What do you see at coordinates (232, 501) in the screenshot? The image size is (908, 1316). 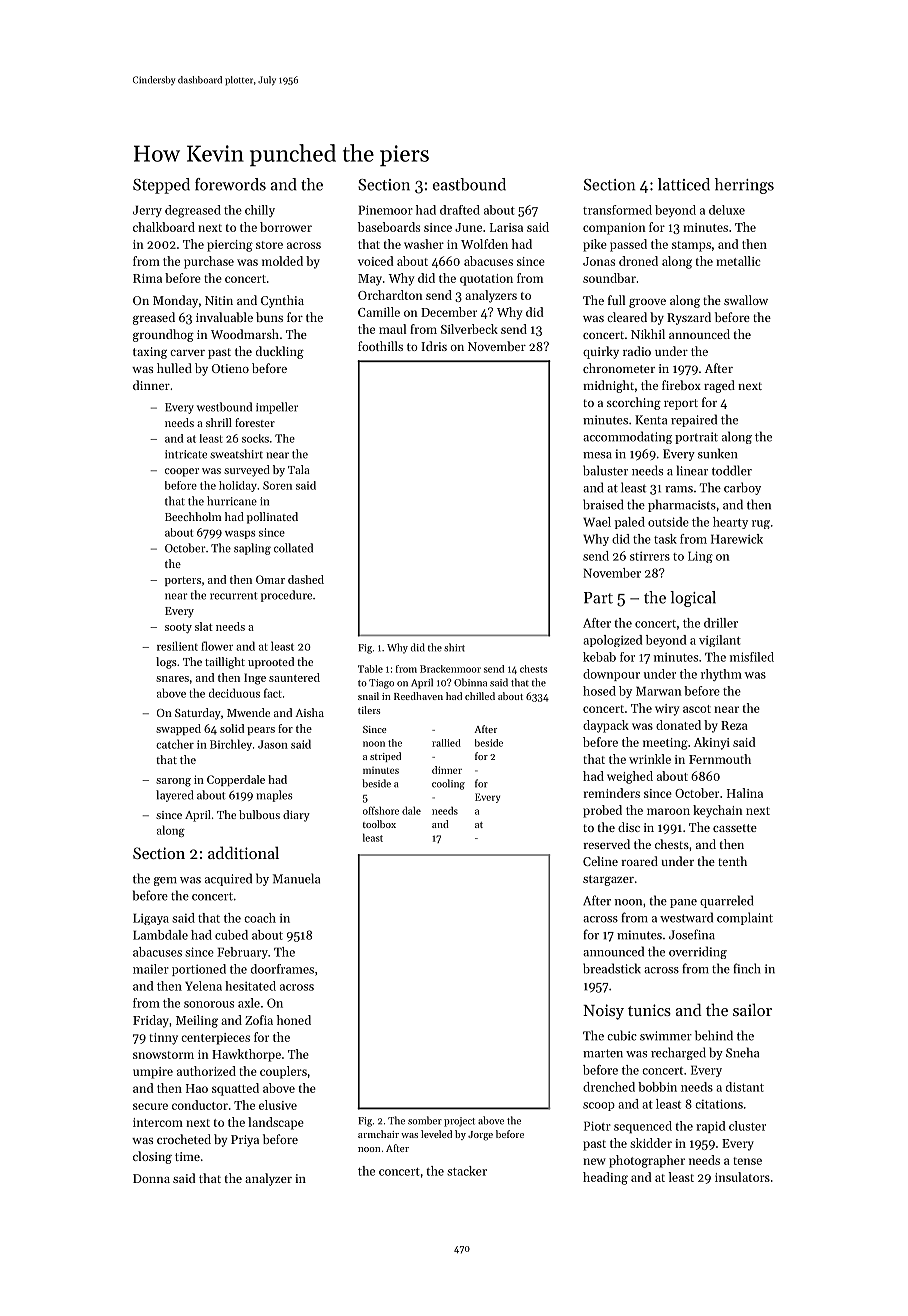 I see `hurricane` at bounding box center [232, 501].
